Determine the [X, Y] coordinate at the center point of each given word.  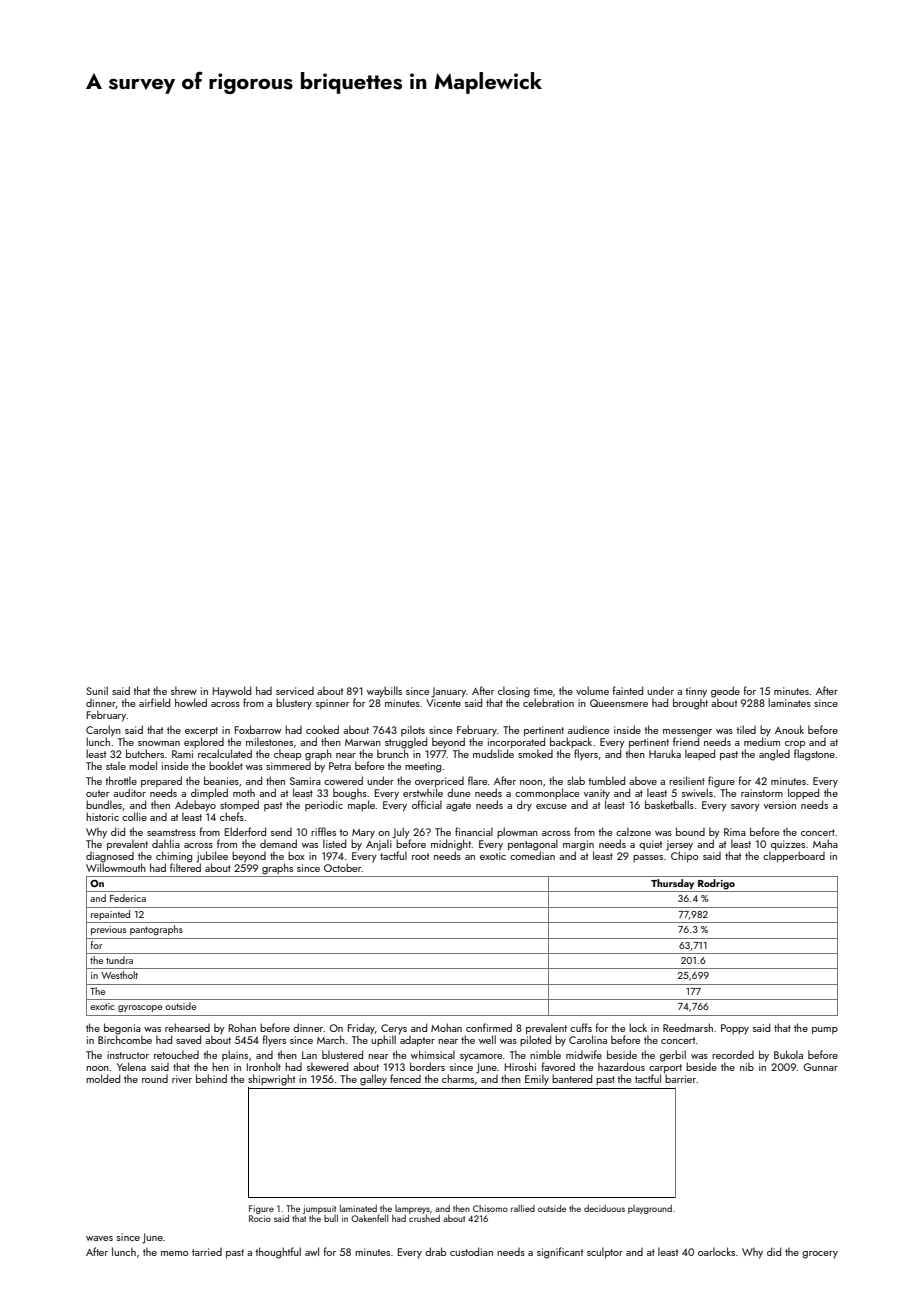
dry [524, 805]
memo [175, 1253]
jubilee [212, 857]
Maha [825, 843]
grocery [820, 1255]
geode [725, 692]
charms [458, 1078]
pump [825, 1030]
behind [211, 1078]
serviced [295, 691]
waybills [384, 692]
